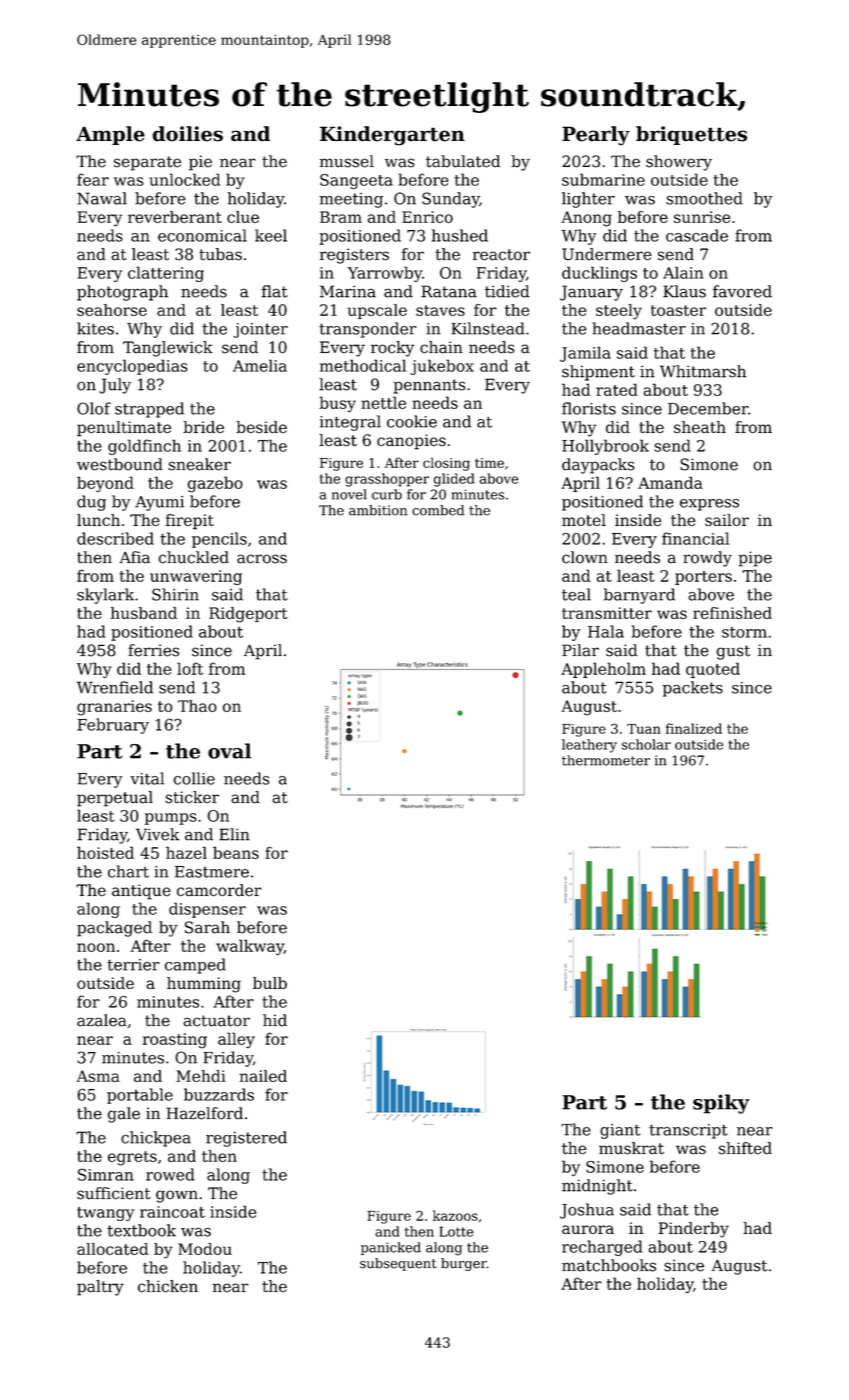 The height and width of the screenshot is (1400, 849). Describe the element at coordinates (744, 632) in the screenshot. I see `storm` at that location.
